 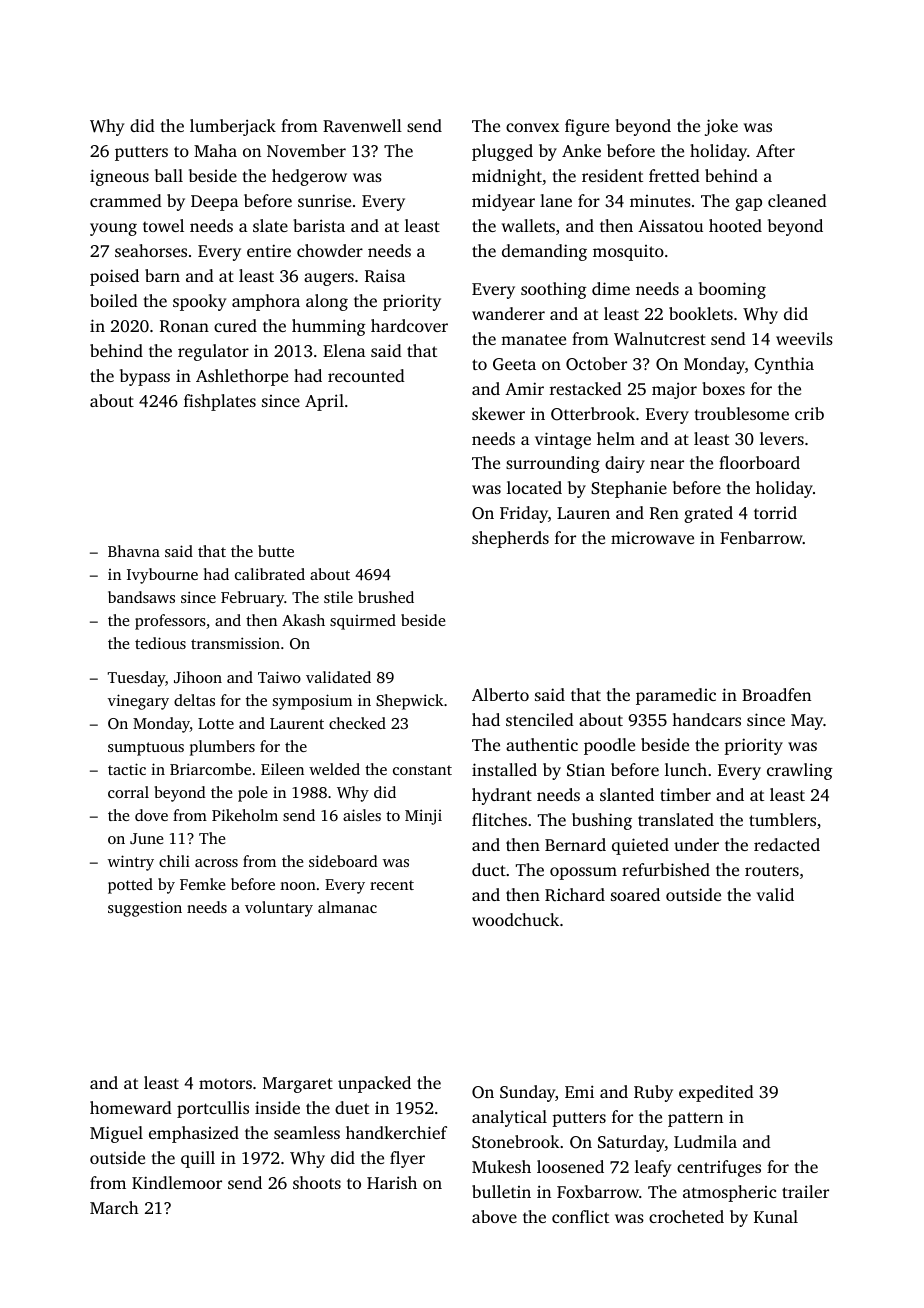 I want to click on Shepwick, so click(x=410, y=702).
